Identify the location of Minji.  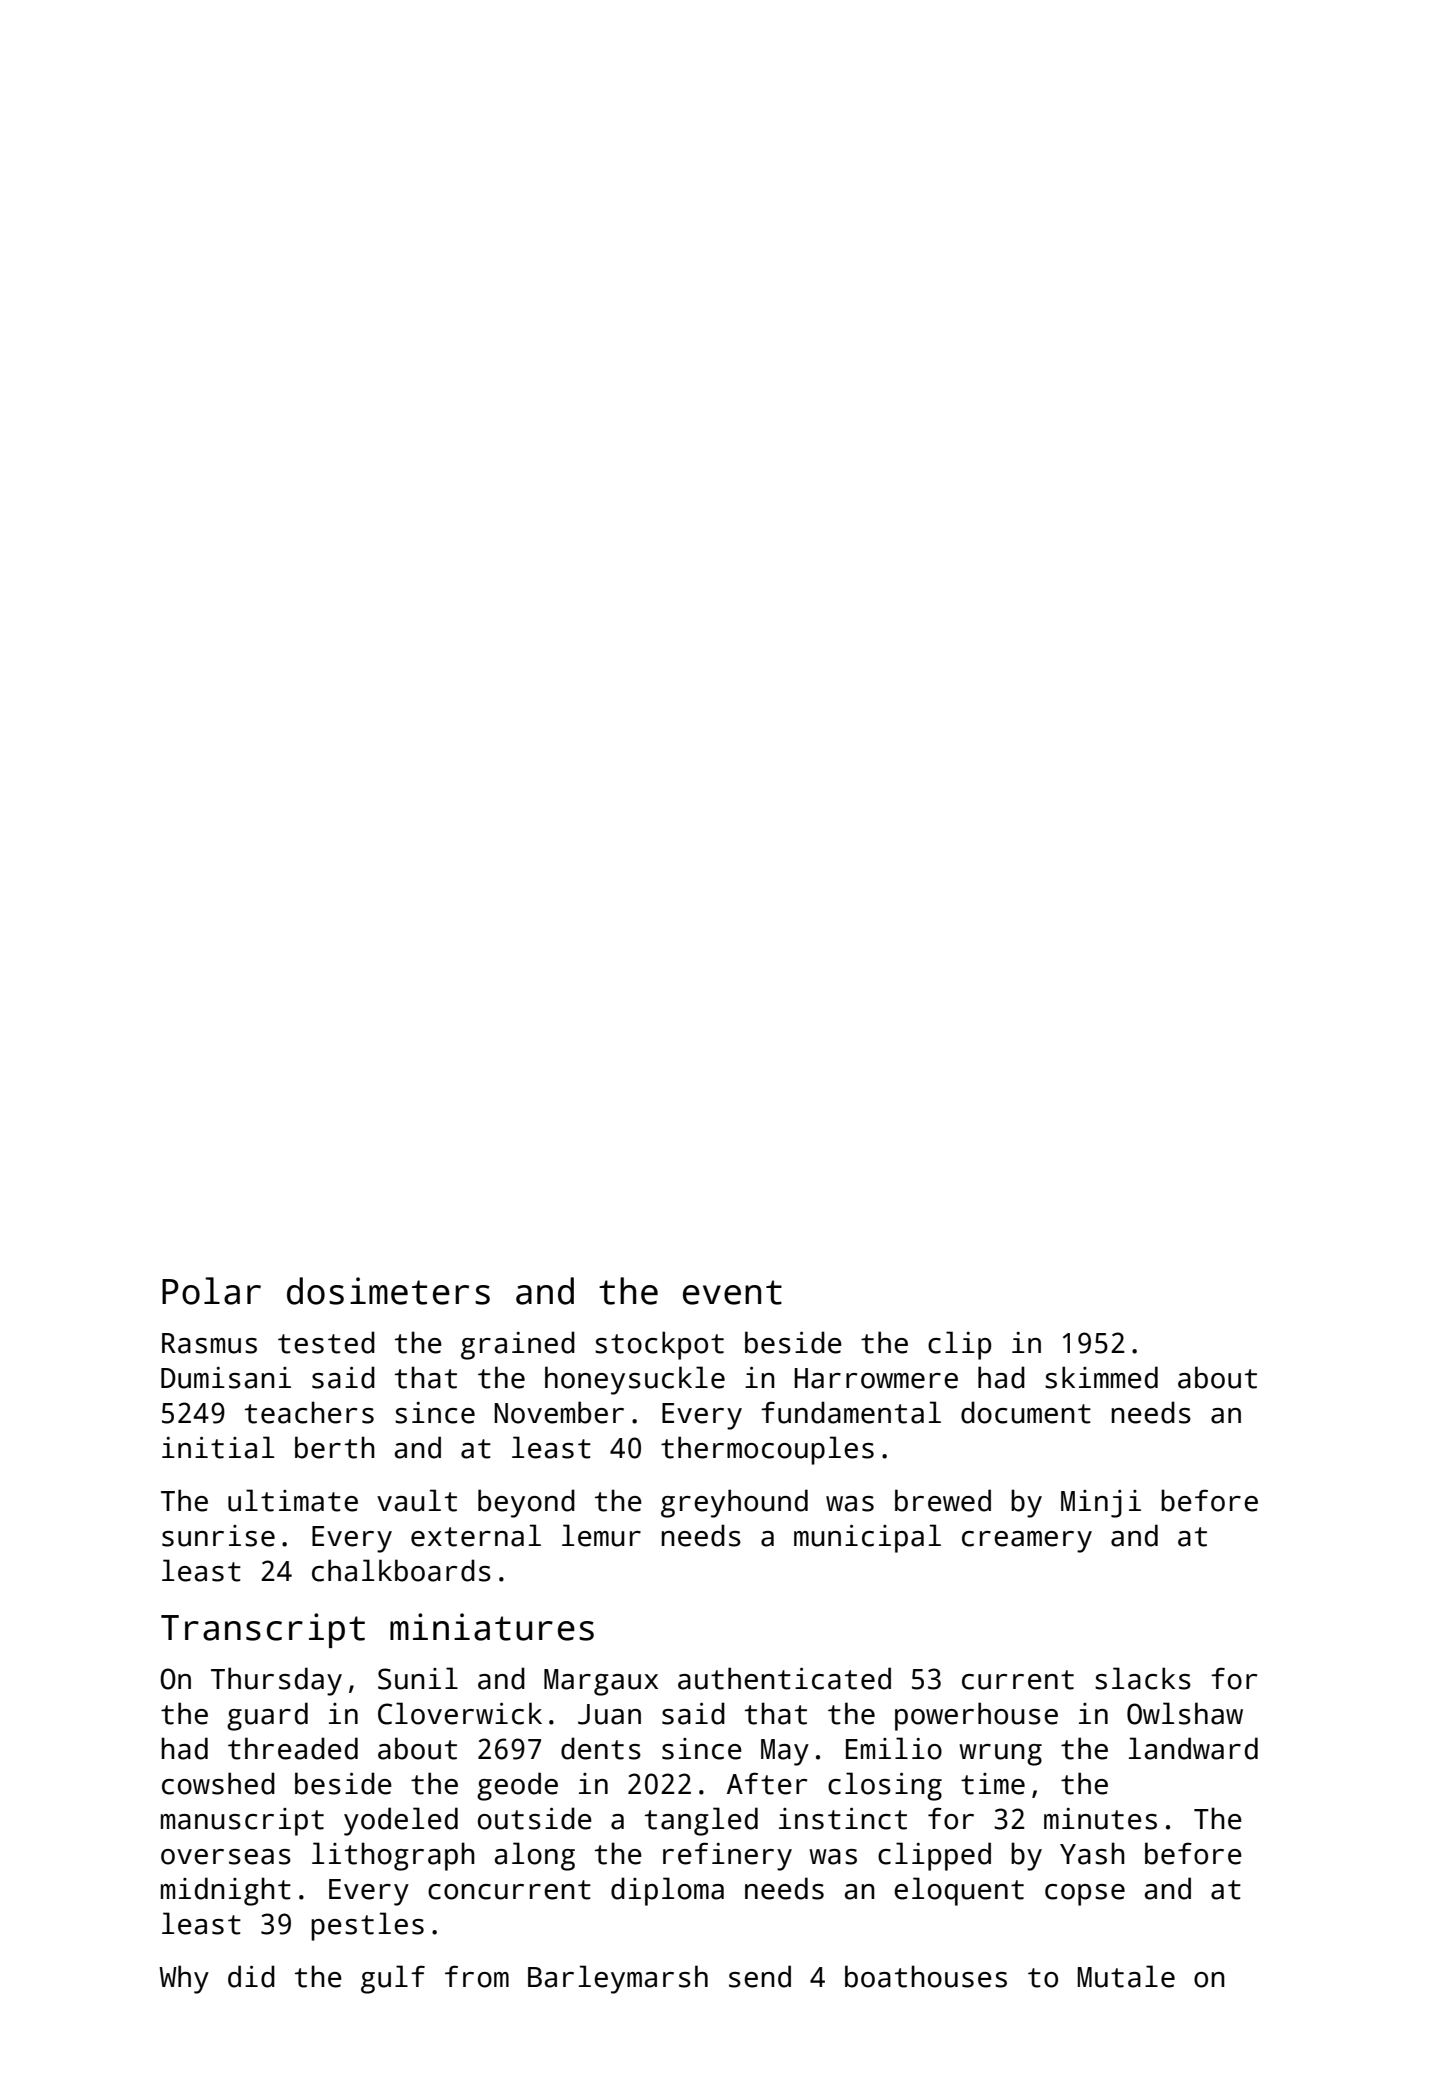
(1101, 1504).
